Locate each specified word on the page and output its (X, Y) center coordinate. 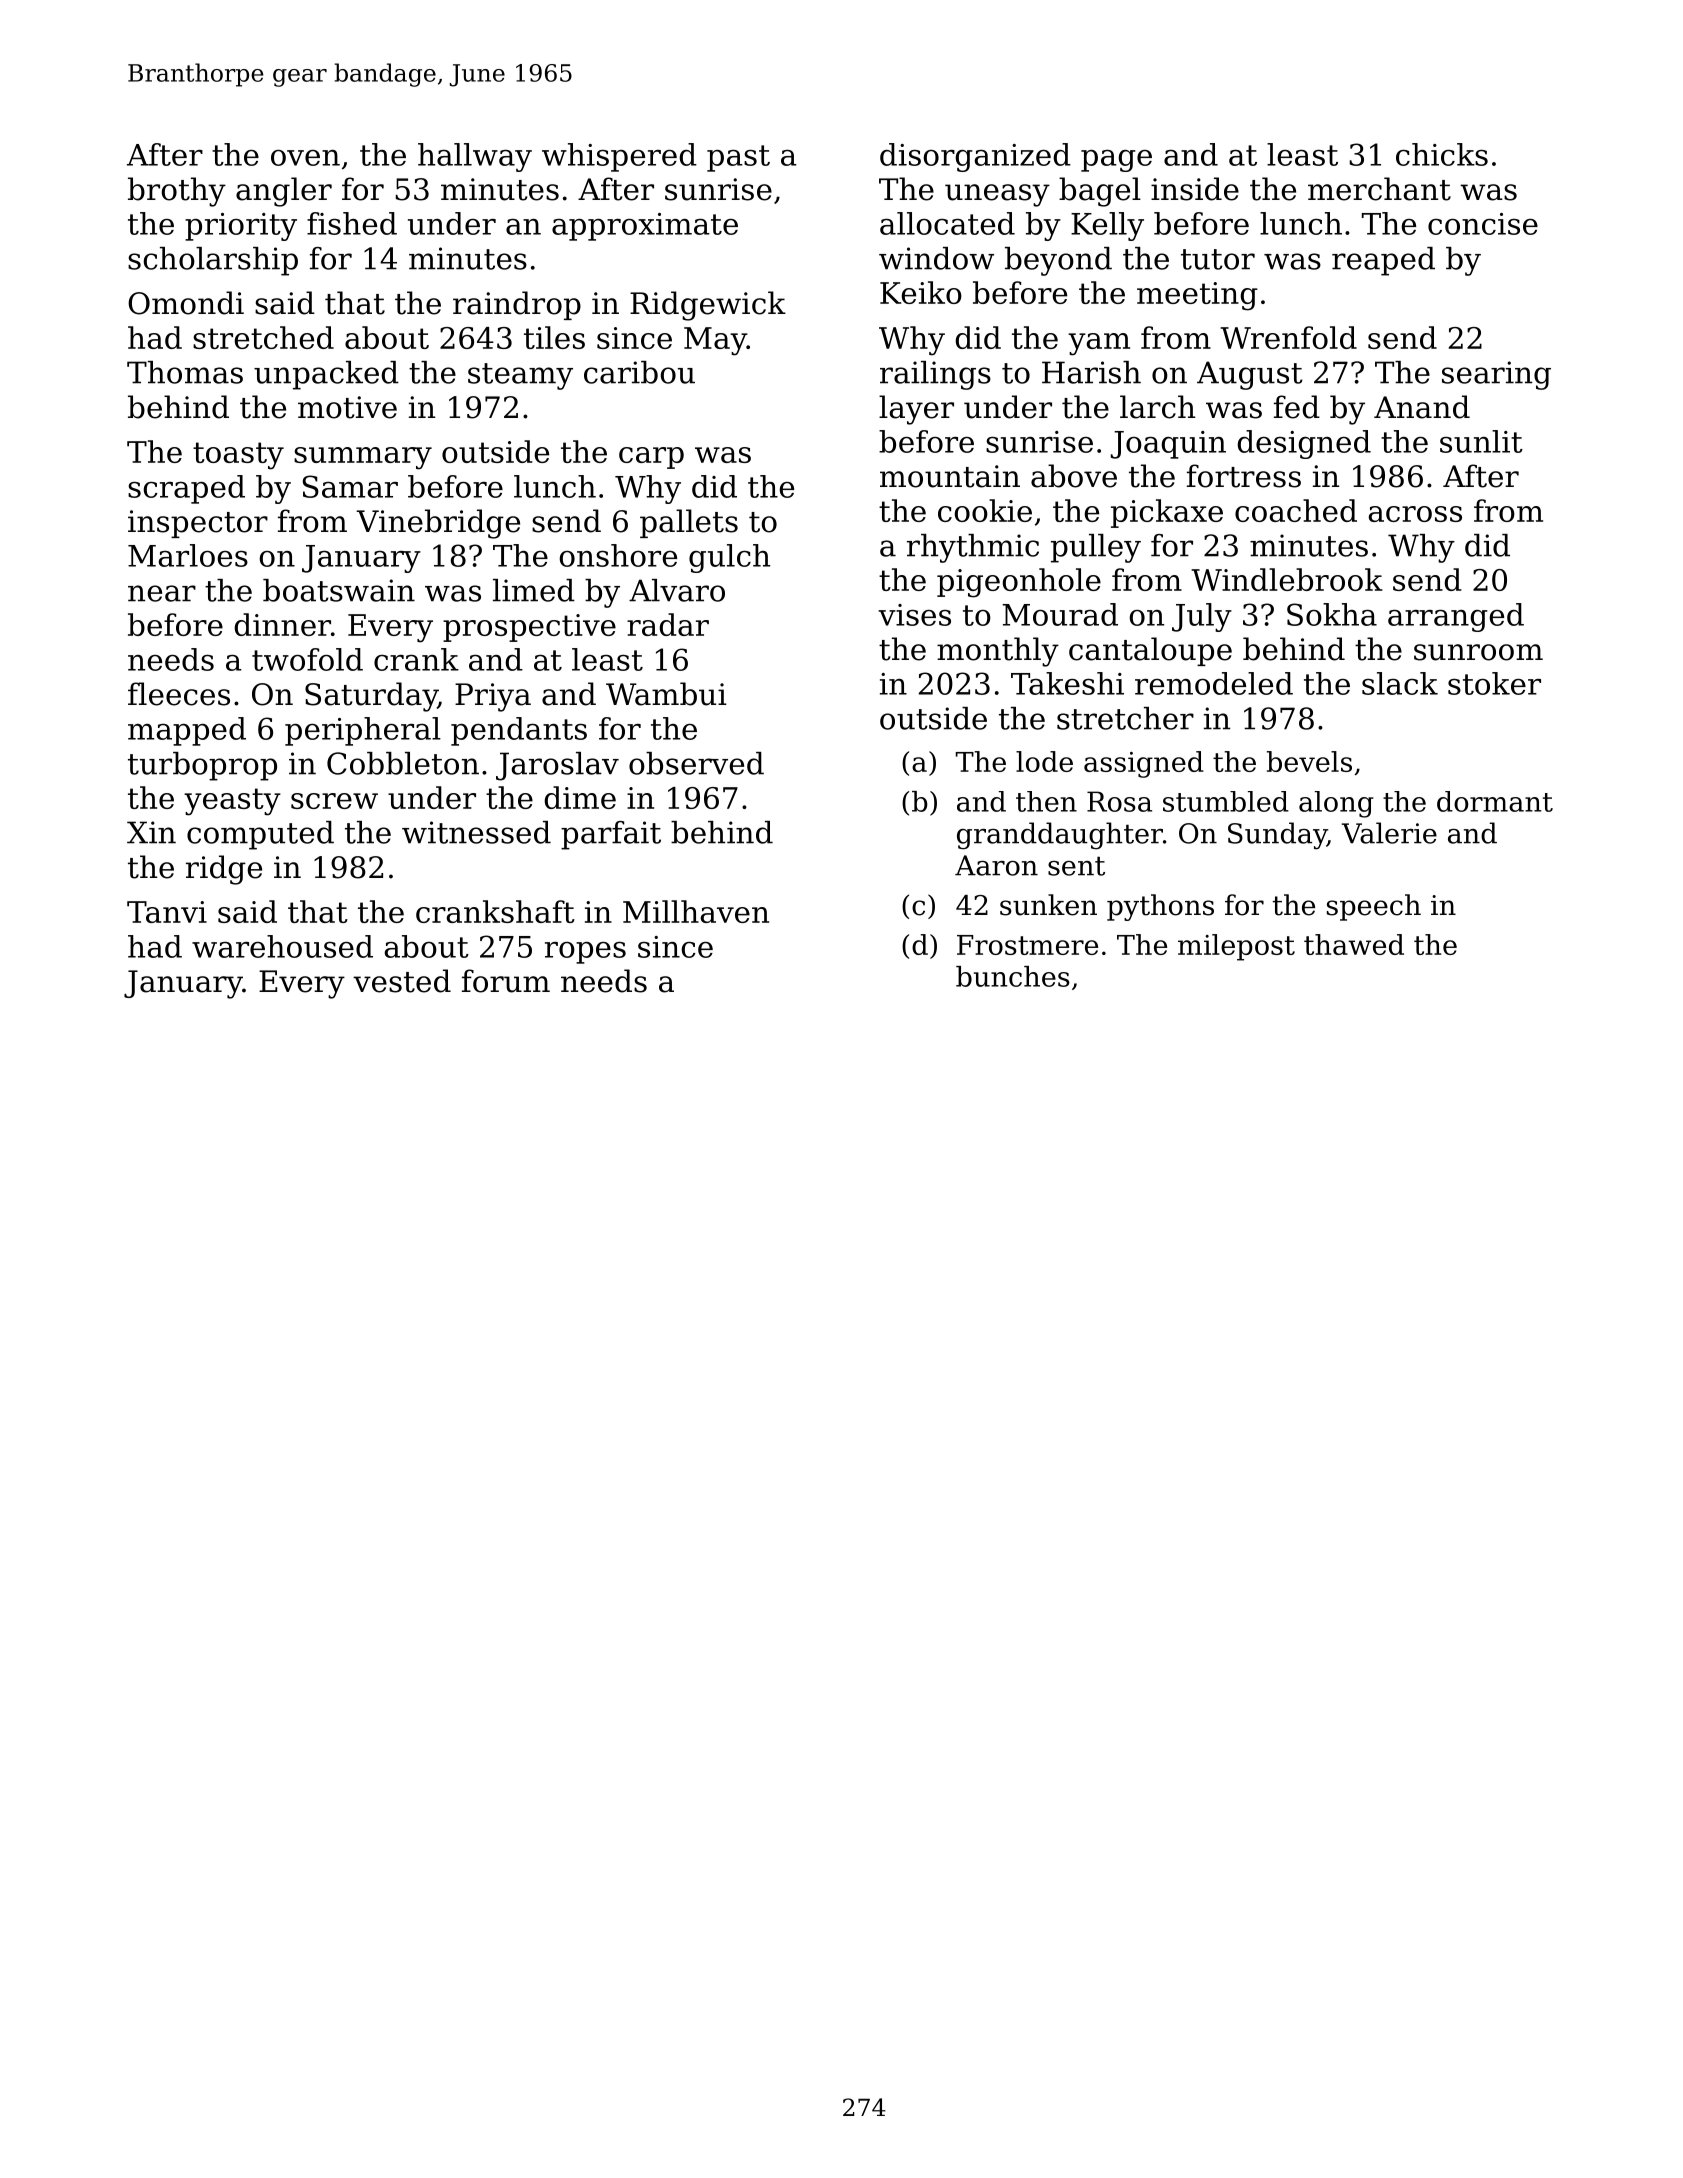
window (936, 258)
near (162, 593)
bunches (1013, 976)
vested (402, 981)
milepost (1236, 947)
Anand (1422, 407)
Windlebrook (1287, 579)
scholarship (213, 261)
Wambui (666, 694)
